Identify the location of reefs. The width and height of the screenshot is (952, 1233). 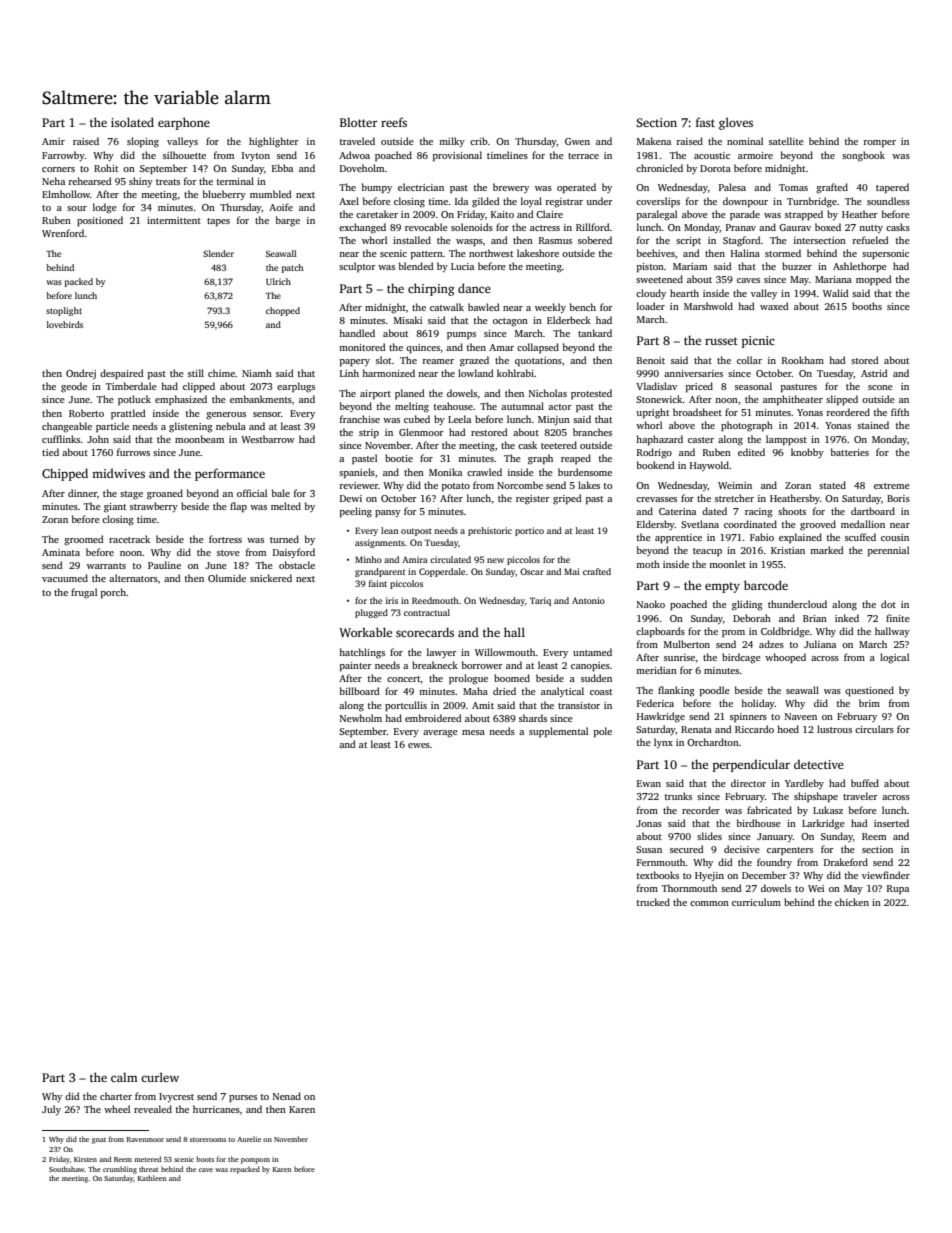
(394, 122).
